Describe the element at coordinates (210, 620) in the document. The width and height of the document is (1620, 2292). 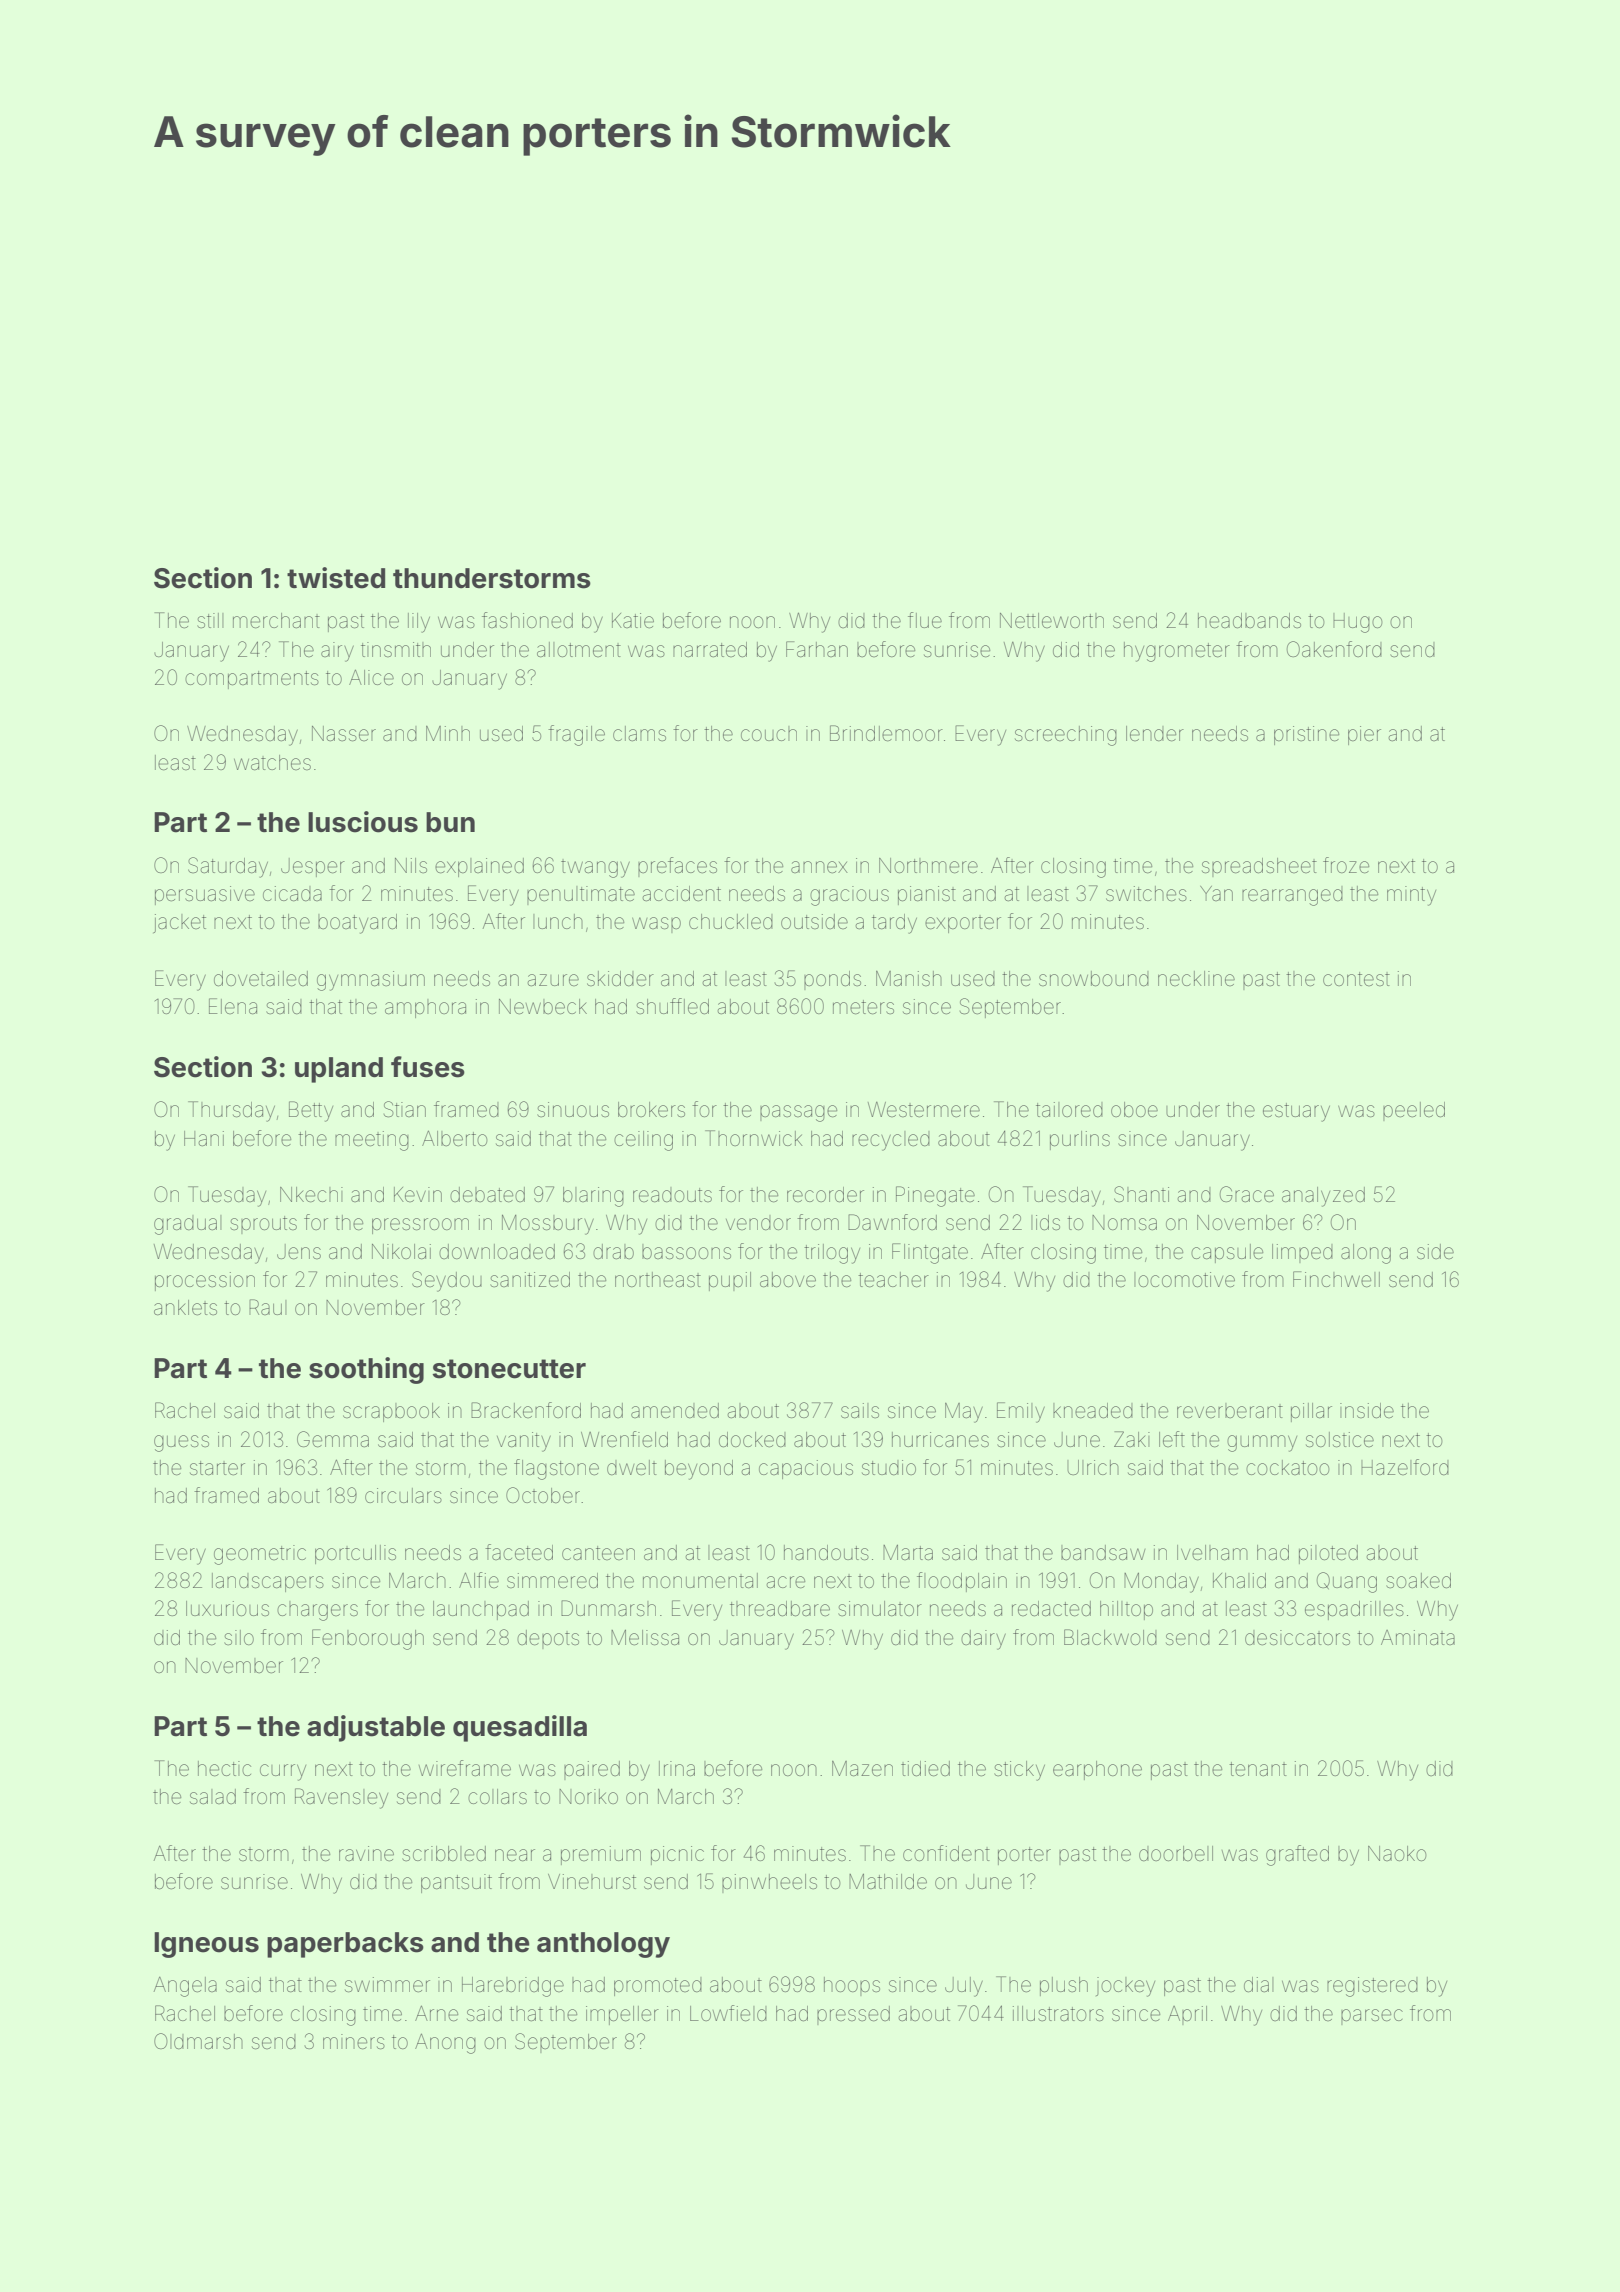
I see `still` at that location.
